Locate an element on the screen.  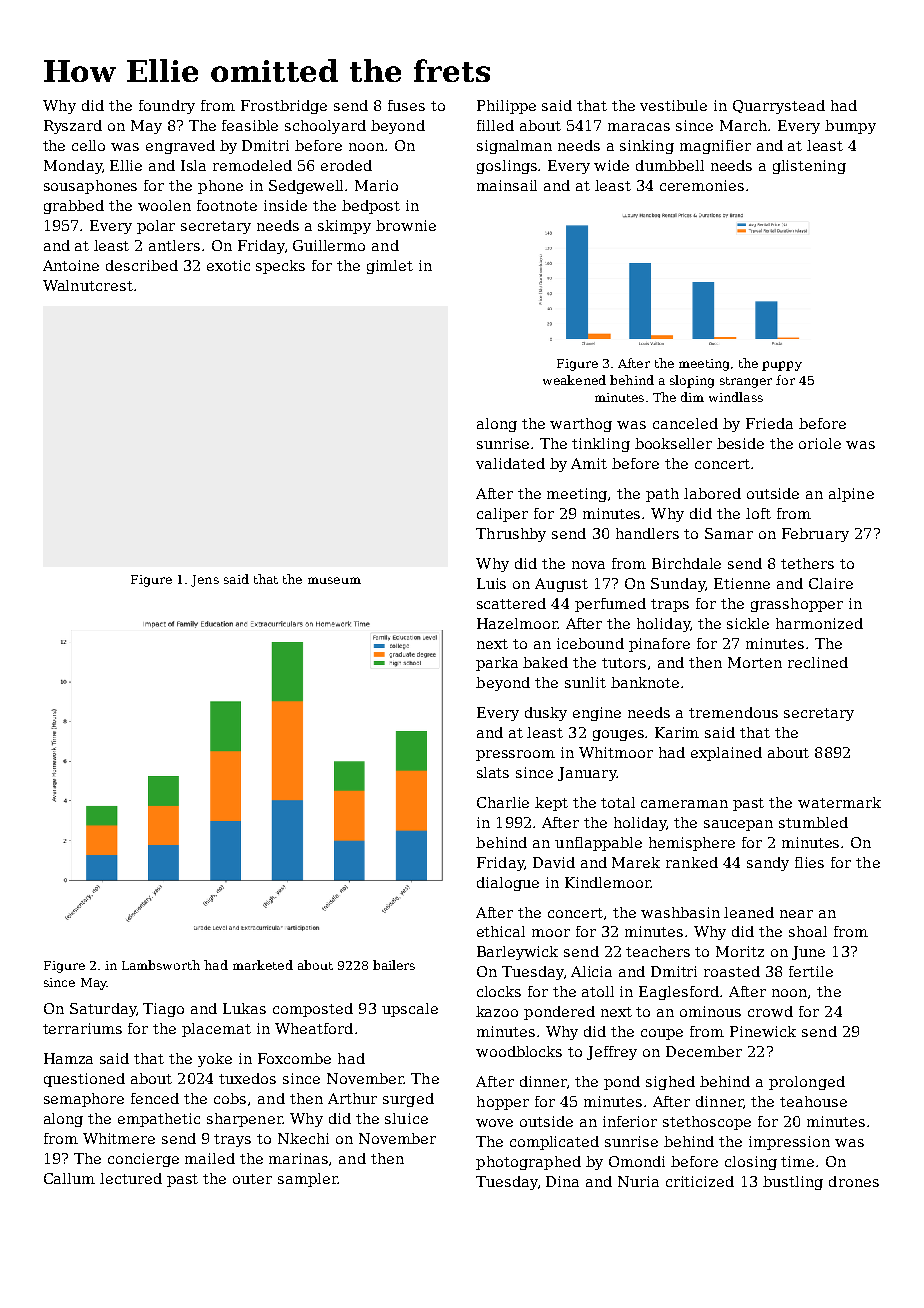
glistening is located at coordinates (809, 167).
